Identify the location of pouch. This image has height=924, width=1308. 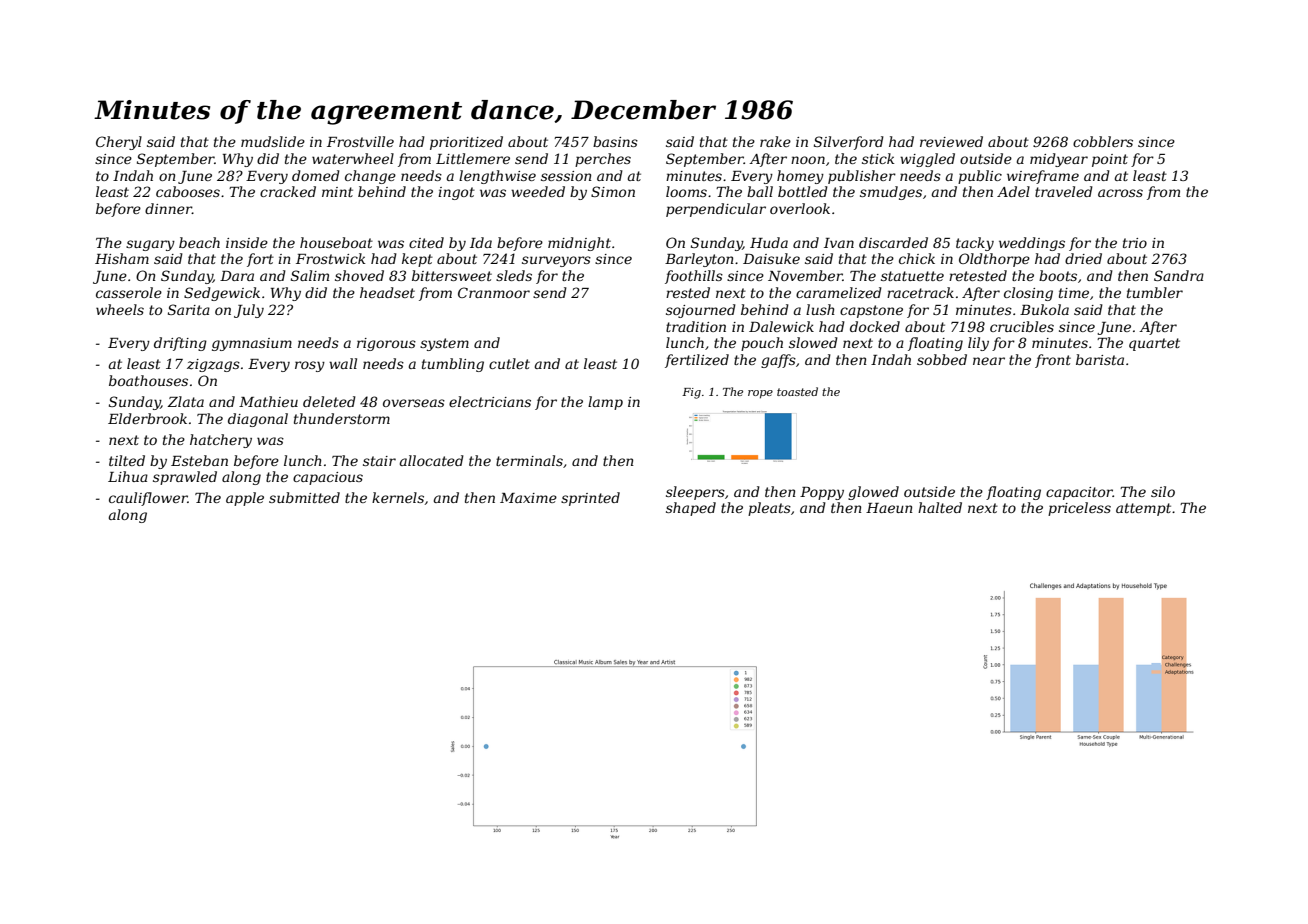
(762, 344).
